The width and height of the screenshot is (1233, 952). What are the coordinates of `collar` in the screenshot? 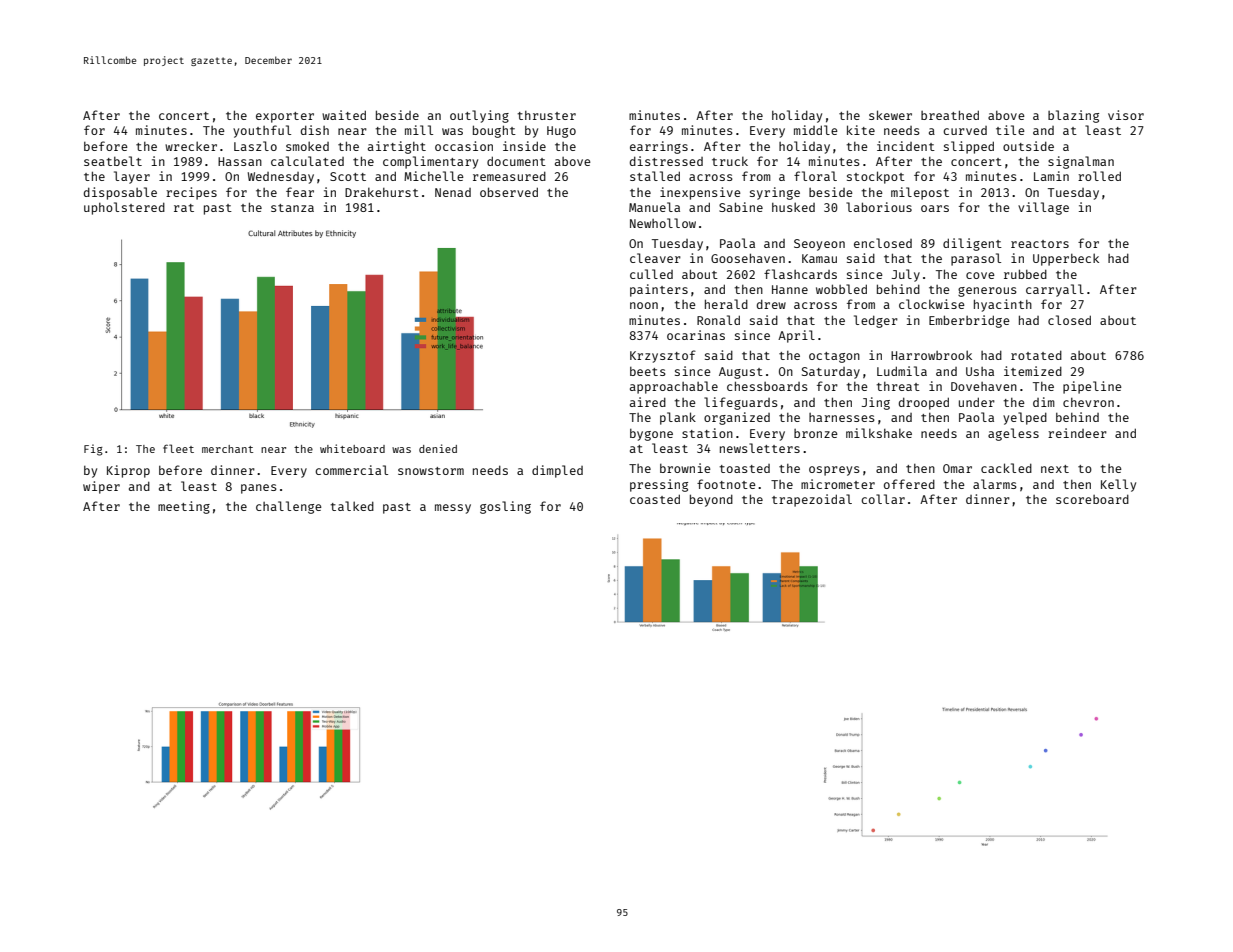 It's located at (883, 499).
